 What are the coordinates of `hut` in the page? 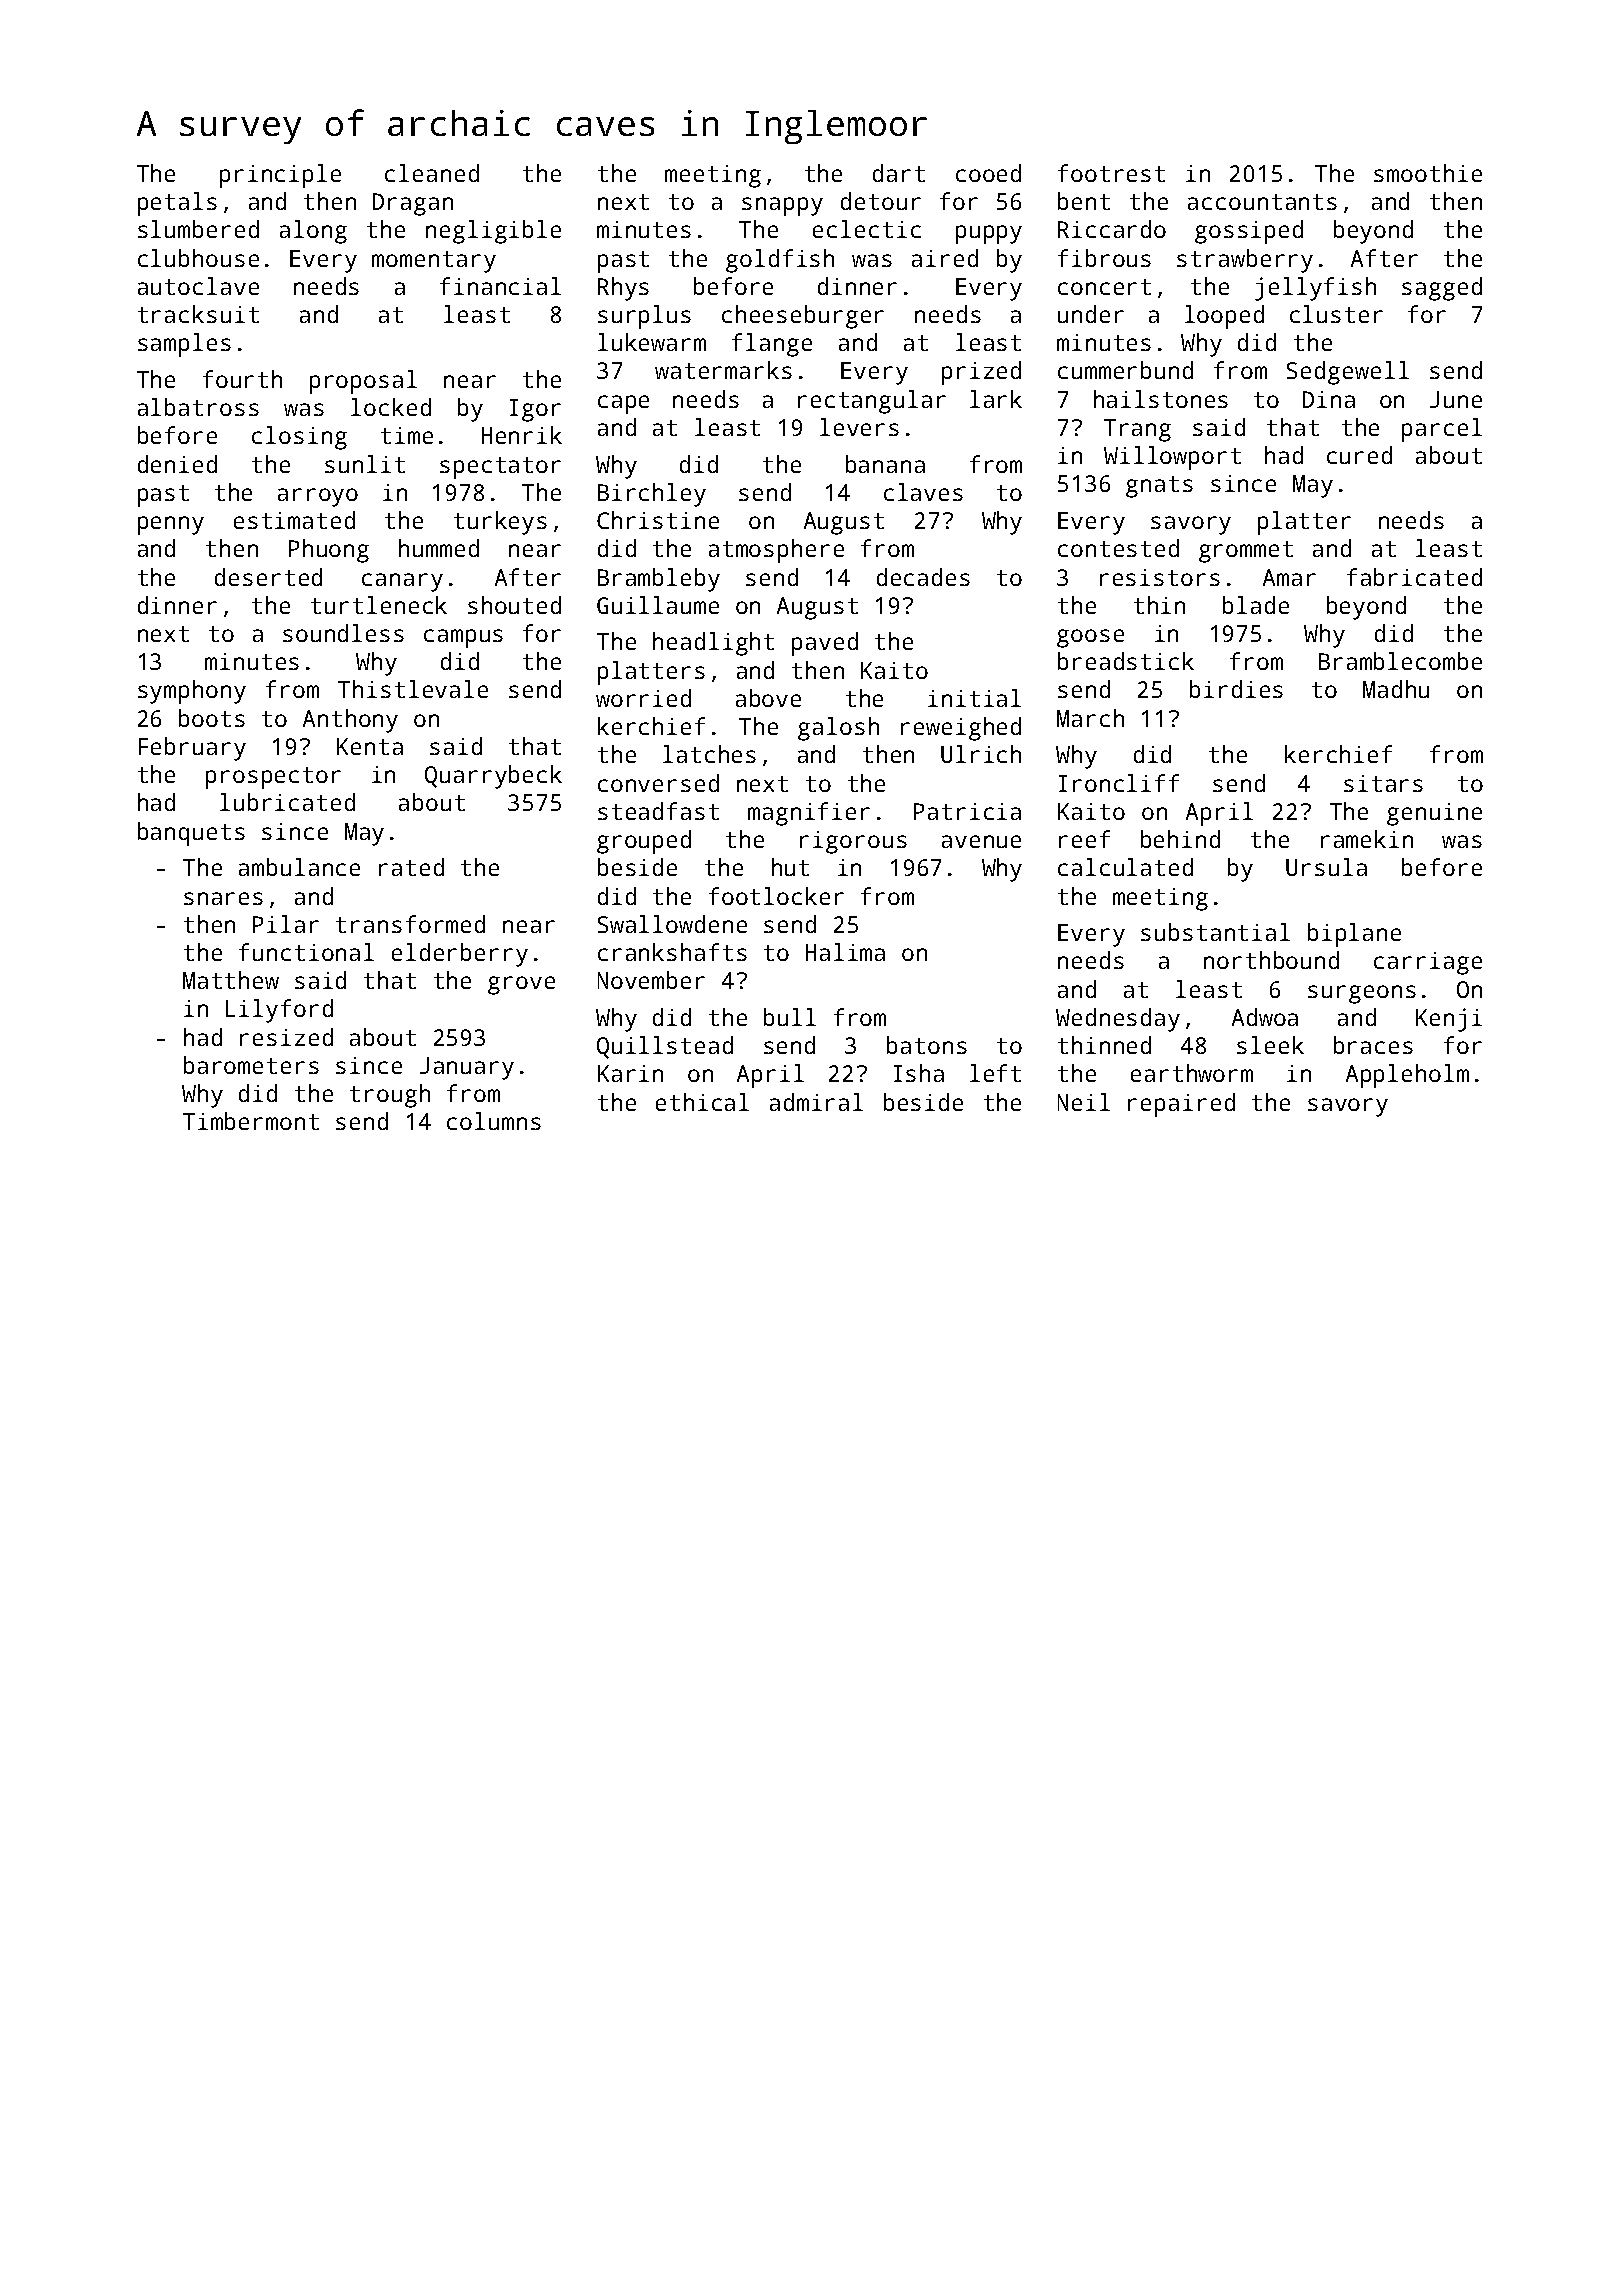 It's located at (790, 867).
